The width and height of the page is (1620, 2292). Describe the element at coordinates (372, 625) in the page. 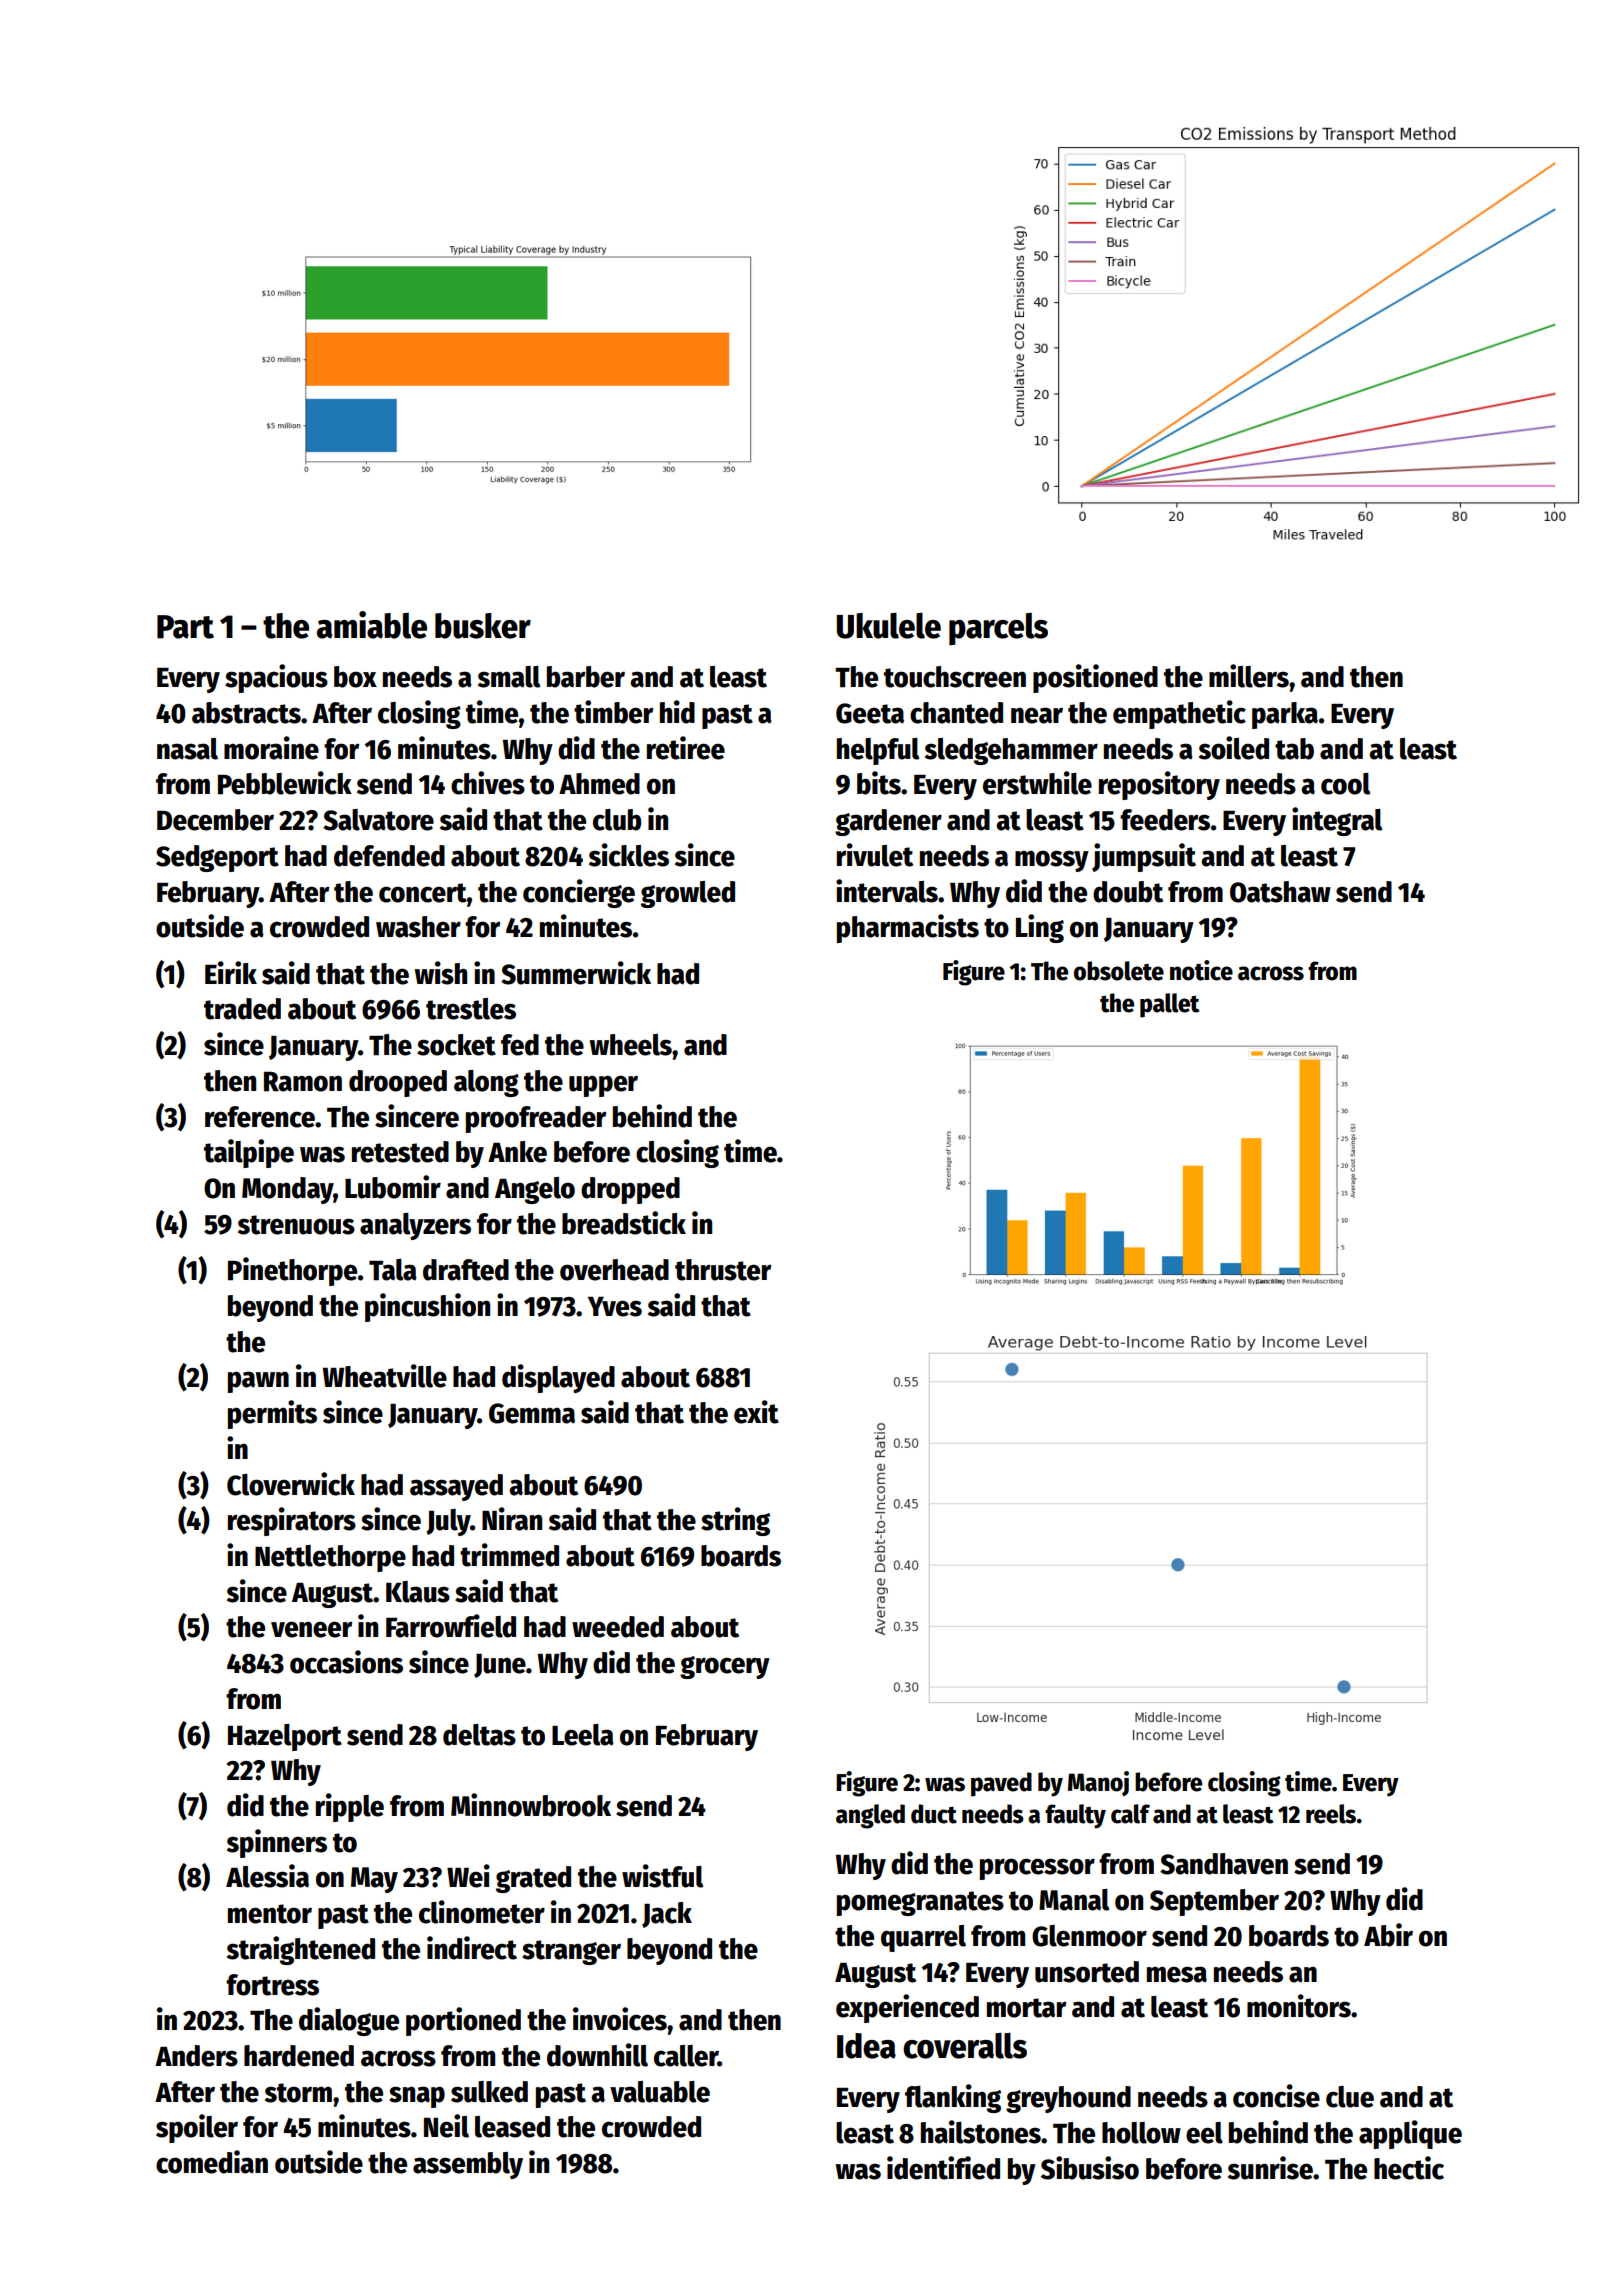

I see `amiable` at that location.
